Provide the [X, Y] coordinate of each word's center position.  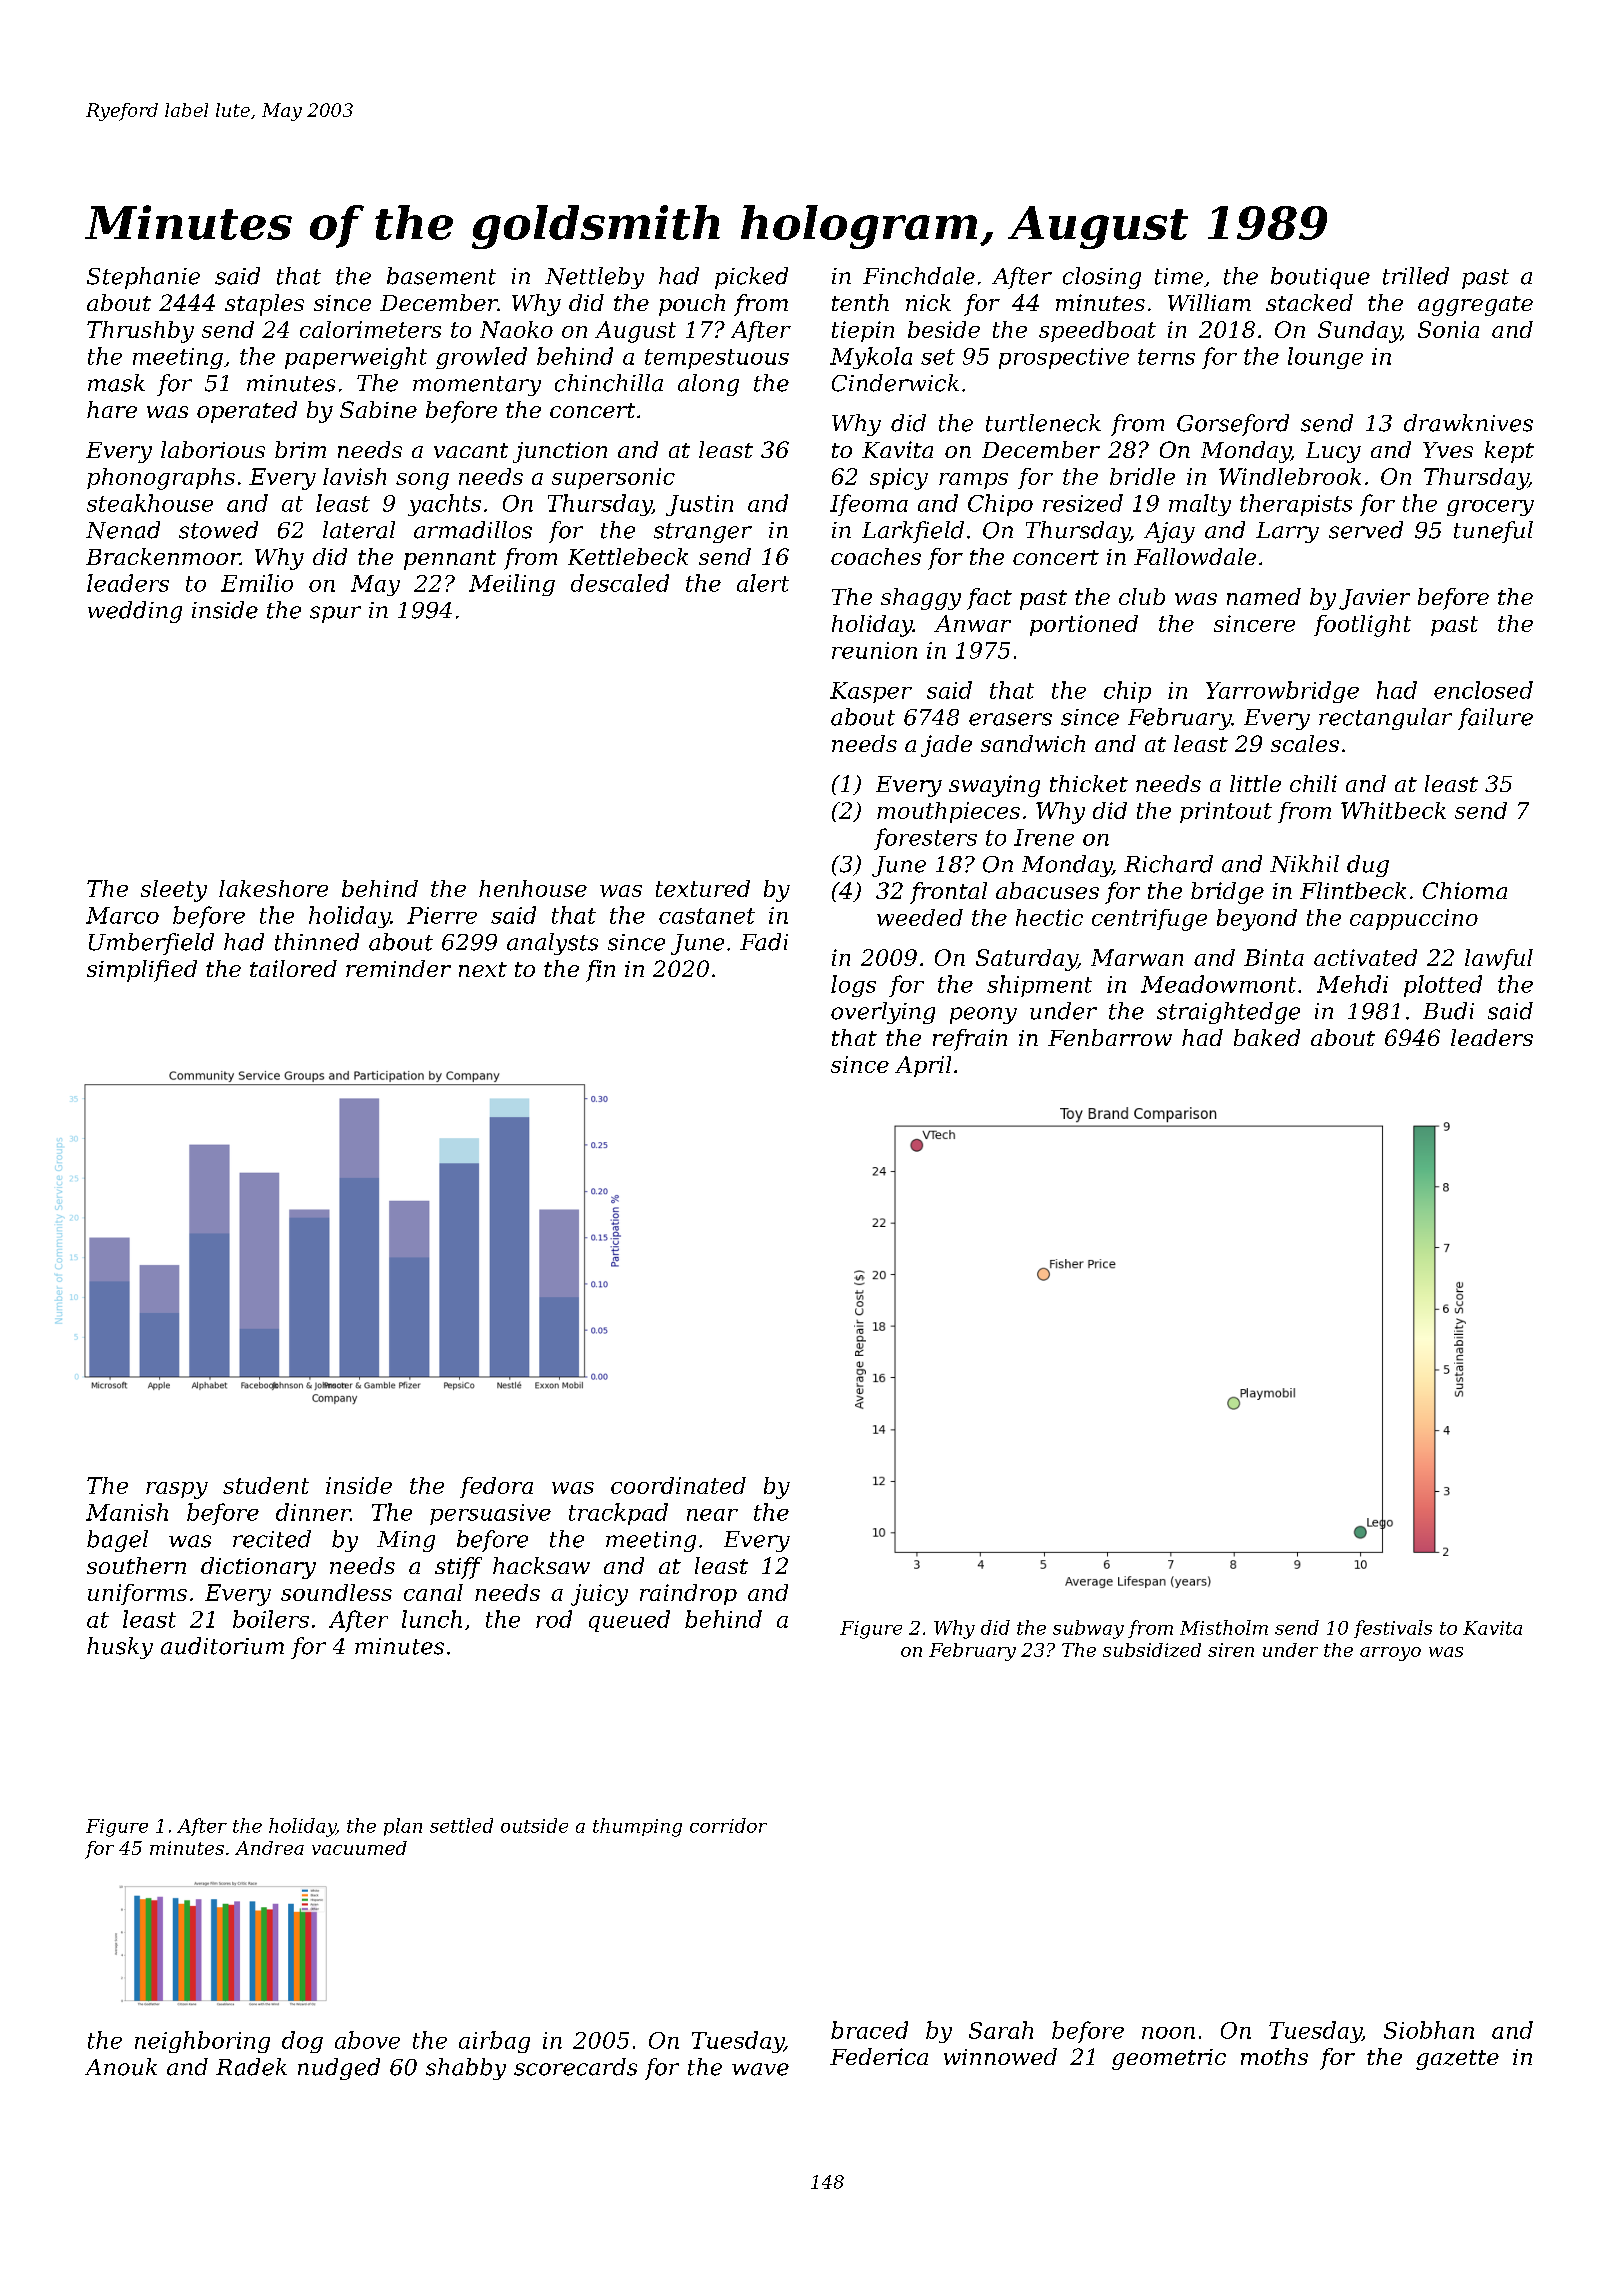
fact [989, 599]
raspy [177, 1490]
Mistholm [1224, 1627]
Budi [1448, 1011]
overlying [883, 1013]
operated [247, 412]
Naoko [516, 329]
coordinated [678, 1485]
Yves [1448, 450]
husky [120, 1648]
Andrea [269, 1848]
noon [1168, 2033]
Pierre [442, 915]
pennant [450, 560]
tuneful [1493, 532]
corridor [728, 1825]
